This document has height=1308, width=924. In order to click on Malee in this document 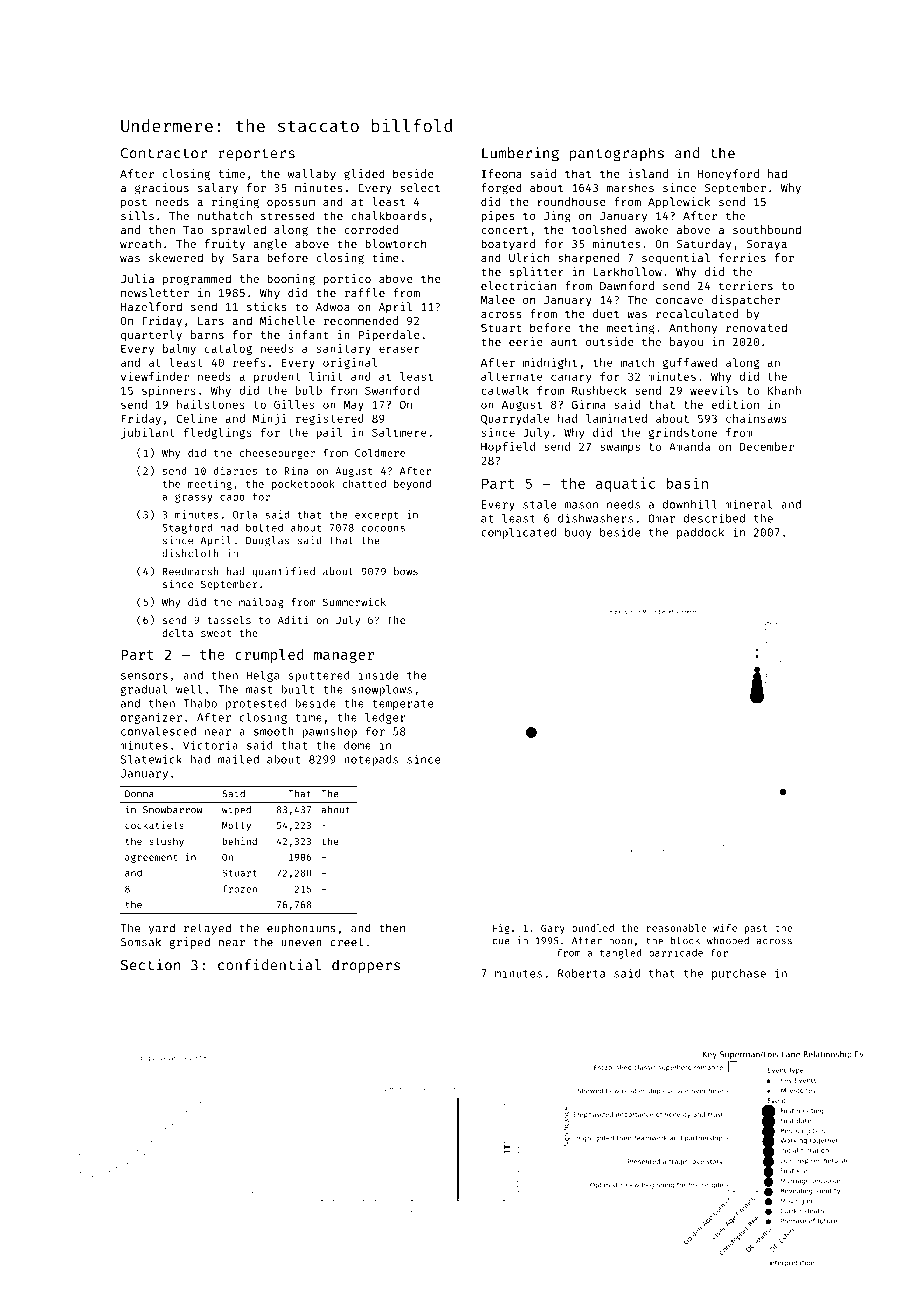, I will do `click(498, 299)`.
